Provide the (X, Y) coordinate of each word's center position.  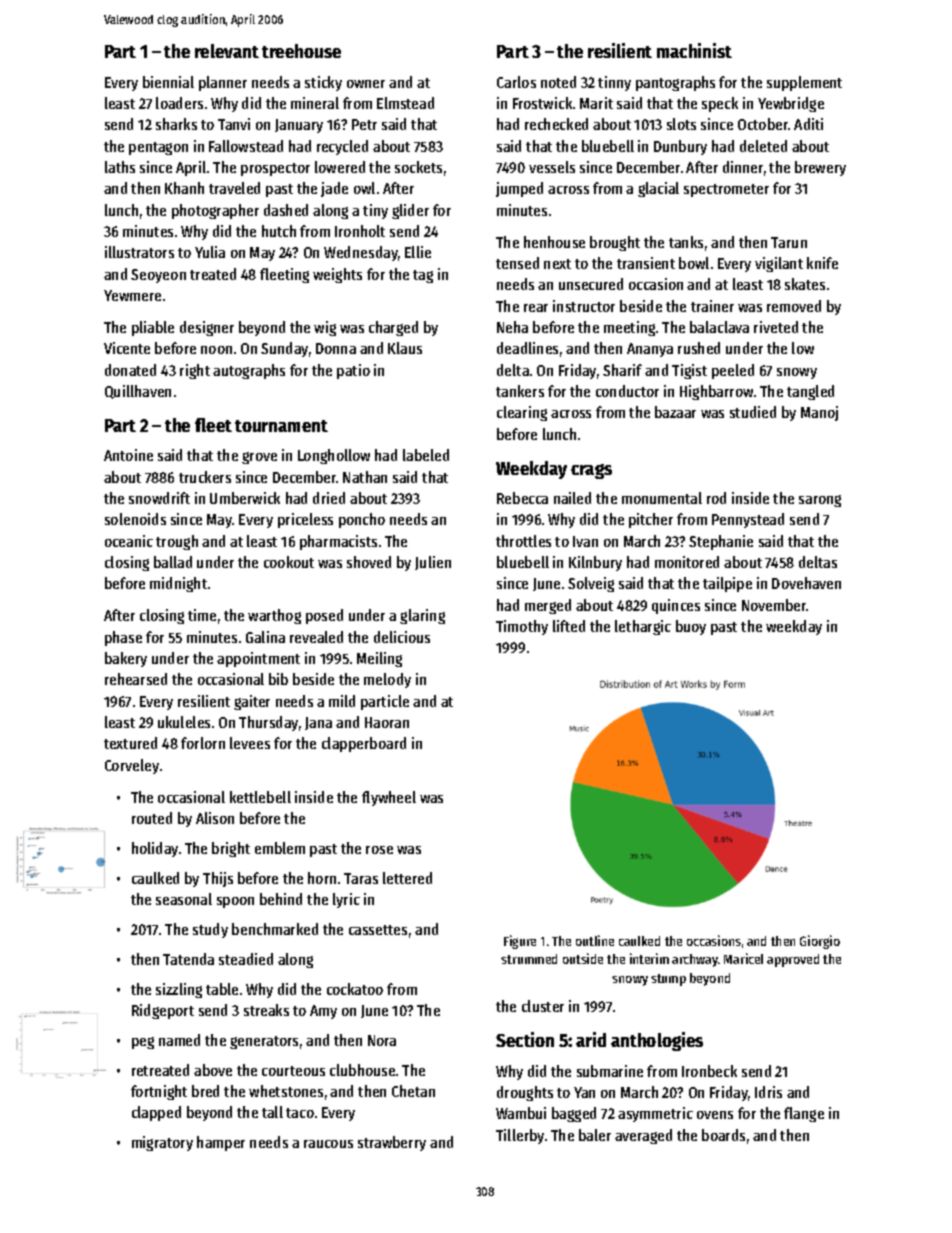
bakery (126, 659)
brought (615, 243)
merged (548, 606)
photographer (215, 211)
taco (300, 1113)
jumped (519, 189)
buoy (691, 627)
